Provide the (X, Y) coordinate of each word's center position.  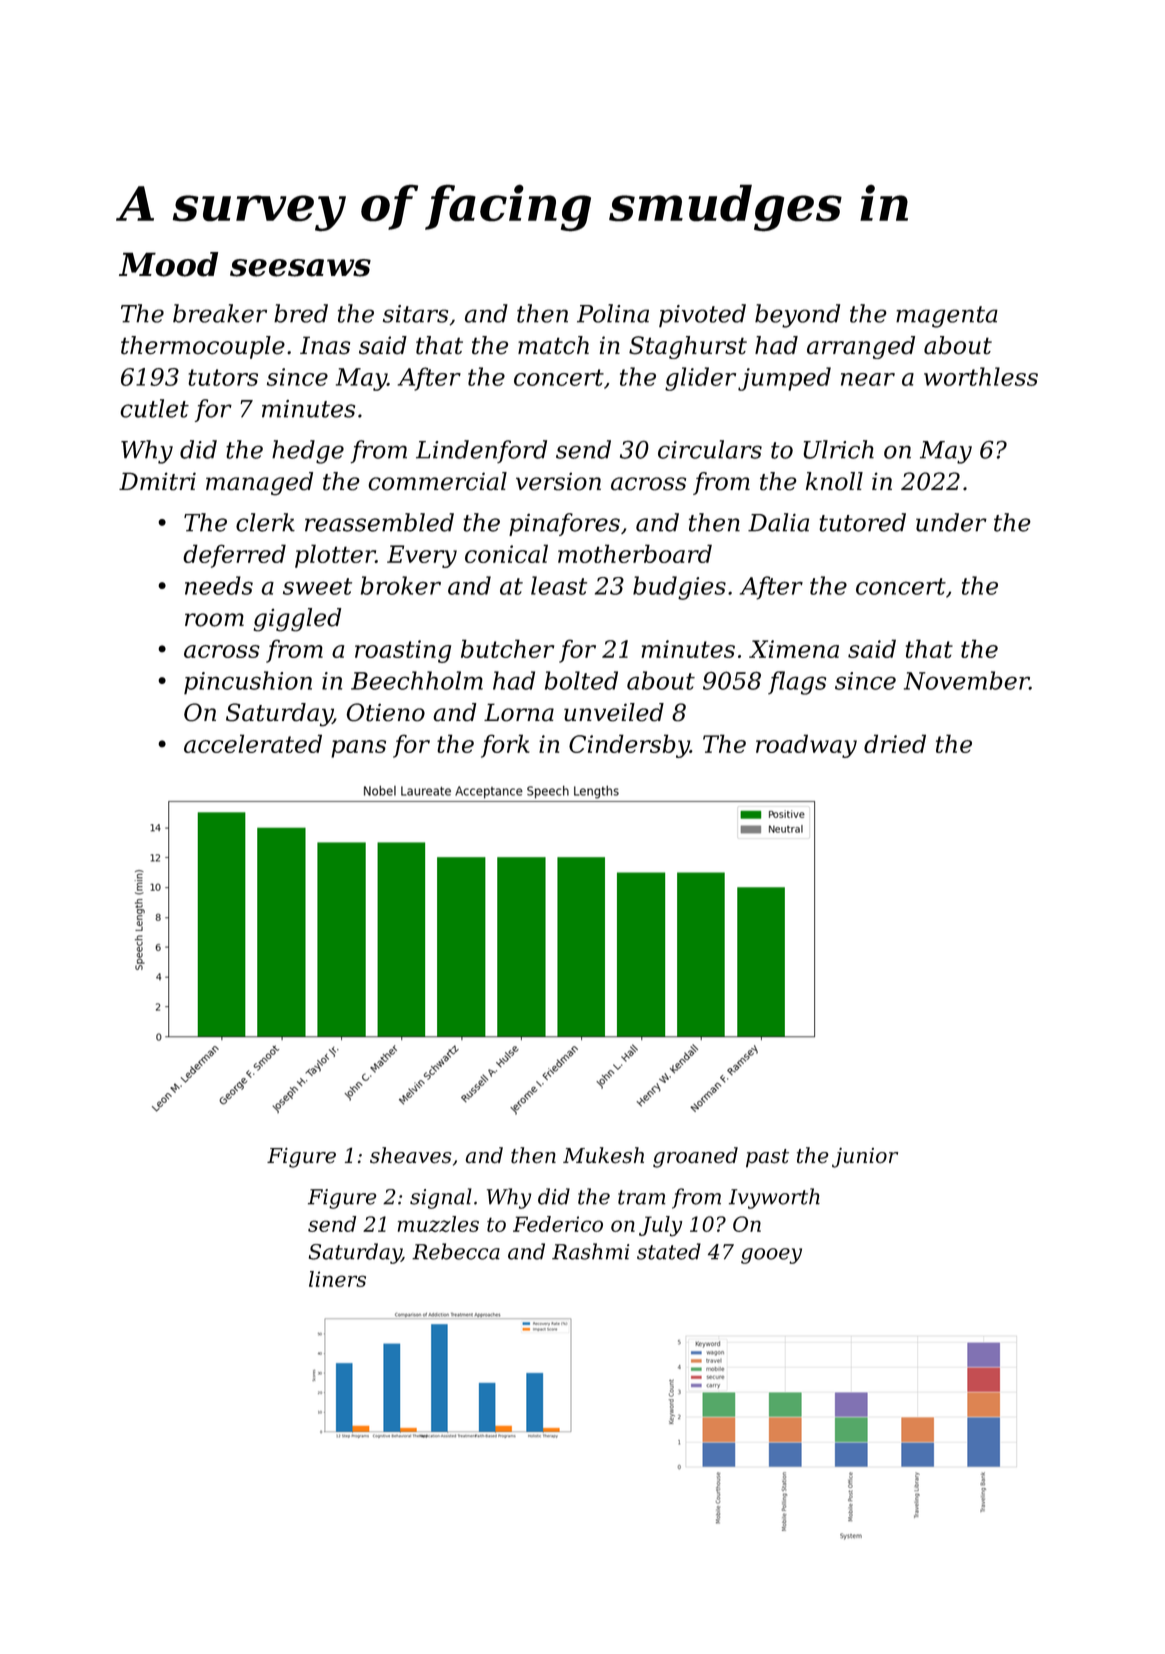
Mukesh (603, 1155)
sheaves (411, 1155)
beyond (797, 316)
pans (358, 749)
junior (865, 1158)
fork (505, 746)
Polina (613, 313)
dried (895, 743)
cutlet (154, 408)
